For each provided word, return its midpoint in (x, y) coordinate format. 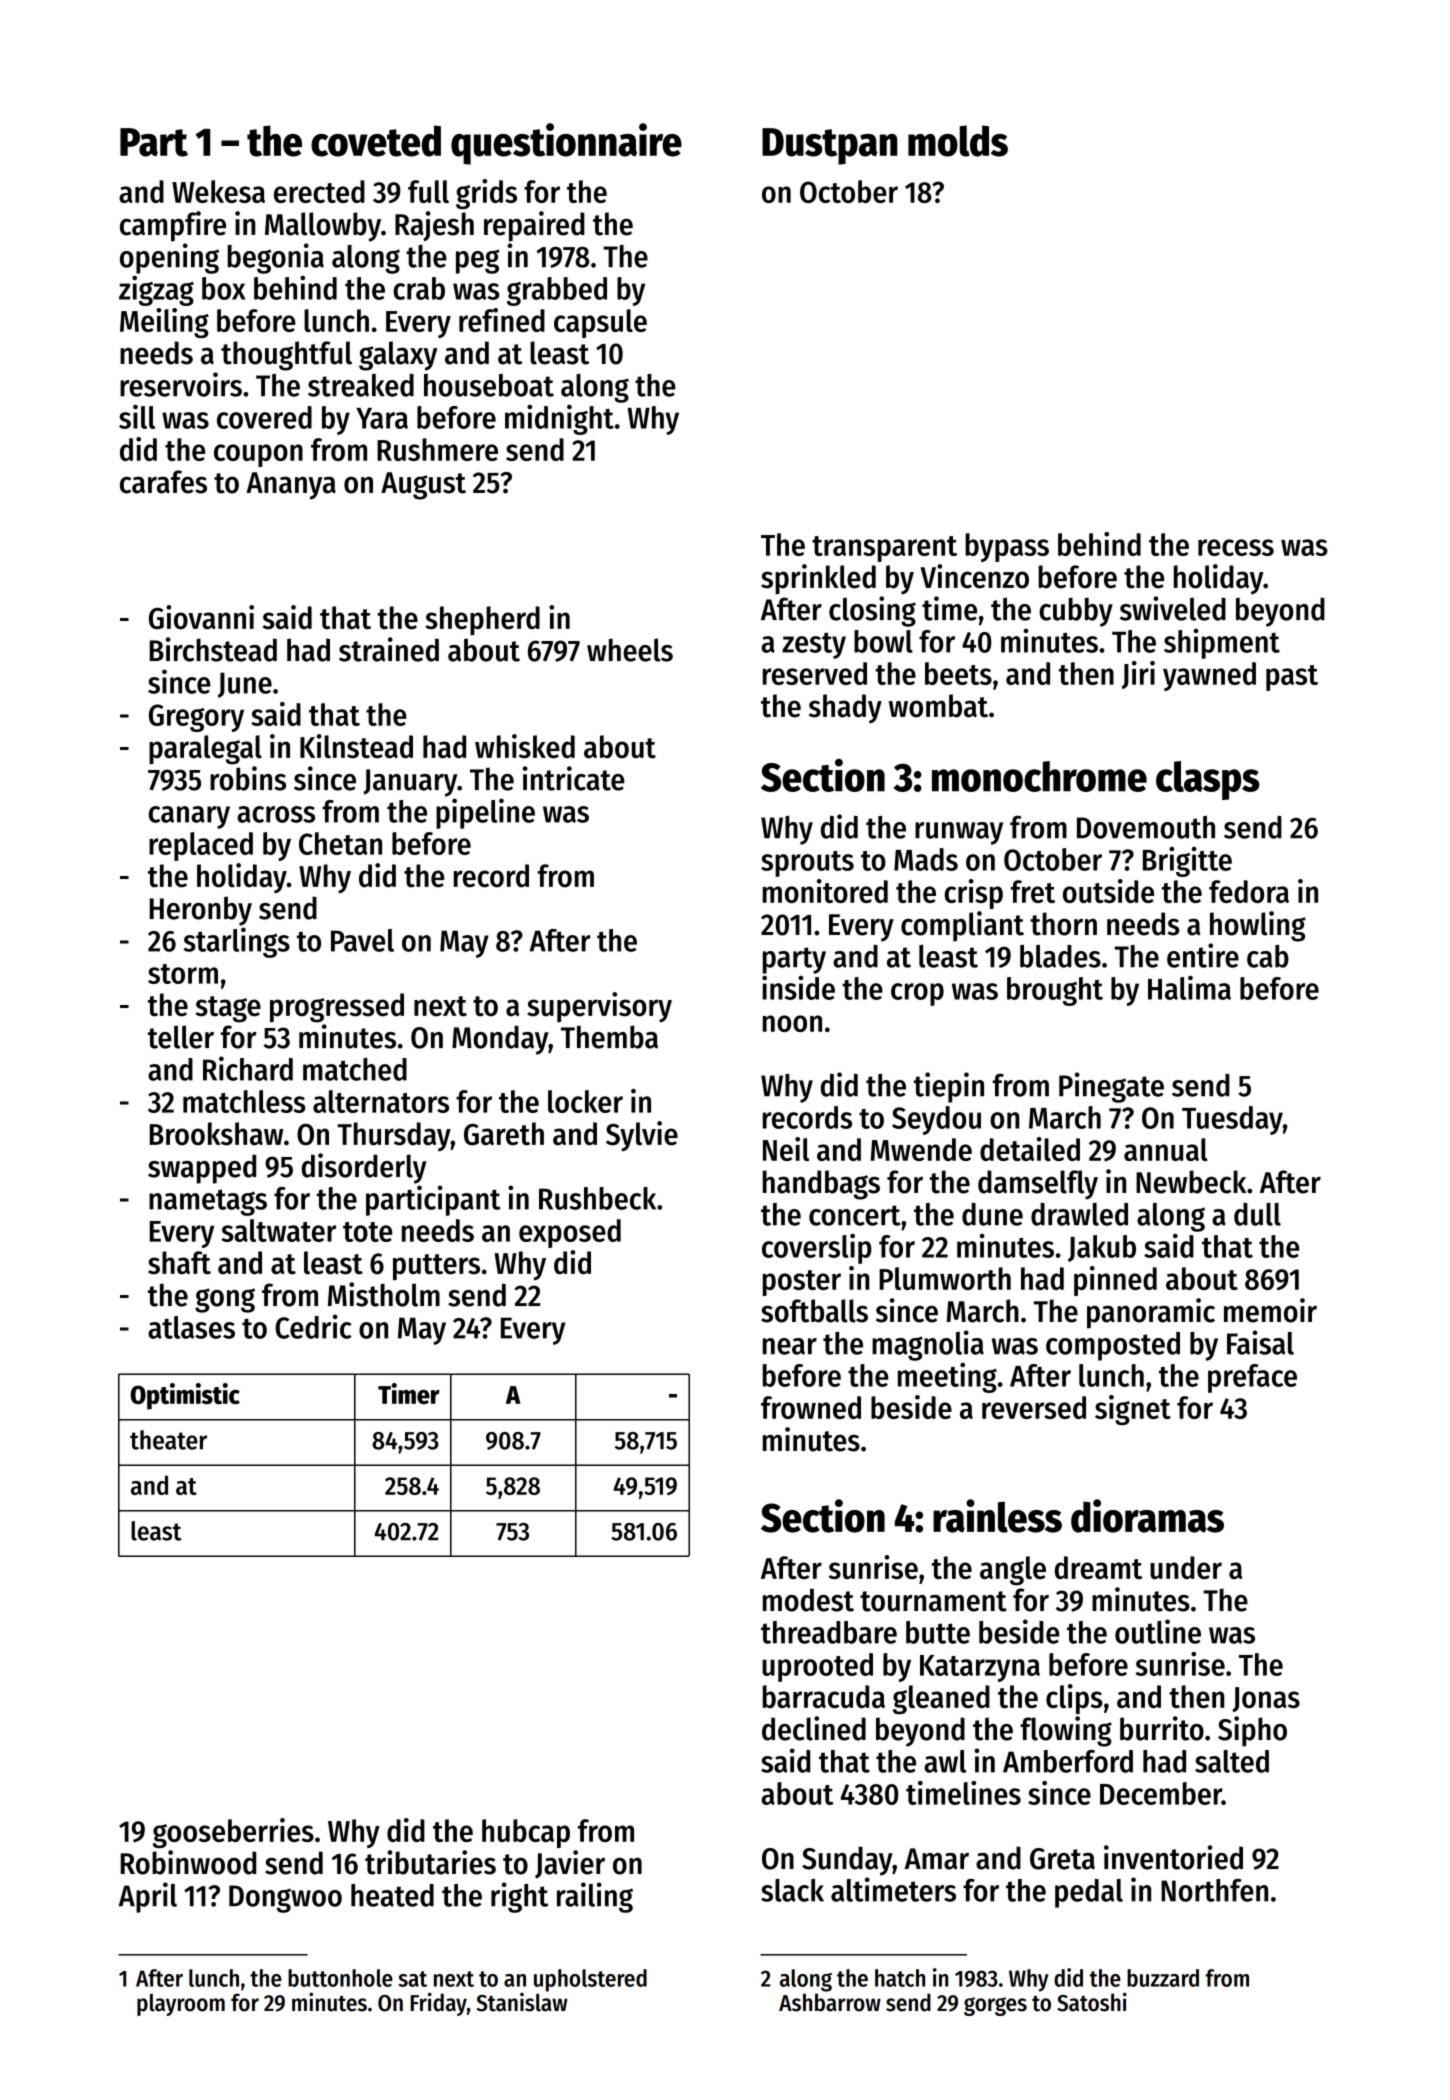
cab (1268, 956)
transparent (884, 549)
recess (1236, 547)
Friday (438, 2004)
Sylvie (642, 1136)
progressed (337, 1008)
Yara (382, 418)
